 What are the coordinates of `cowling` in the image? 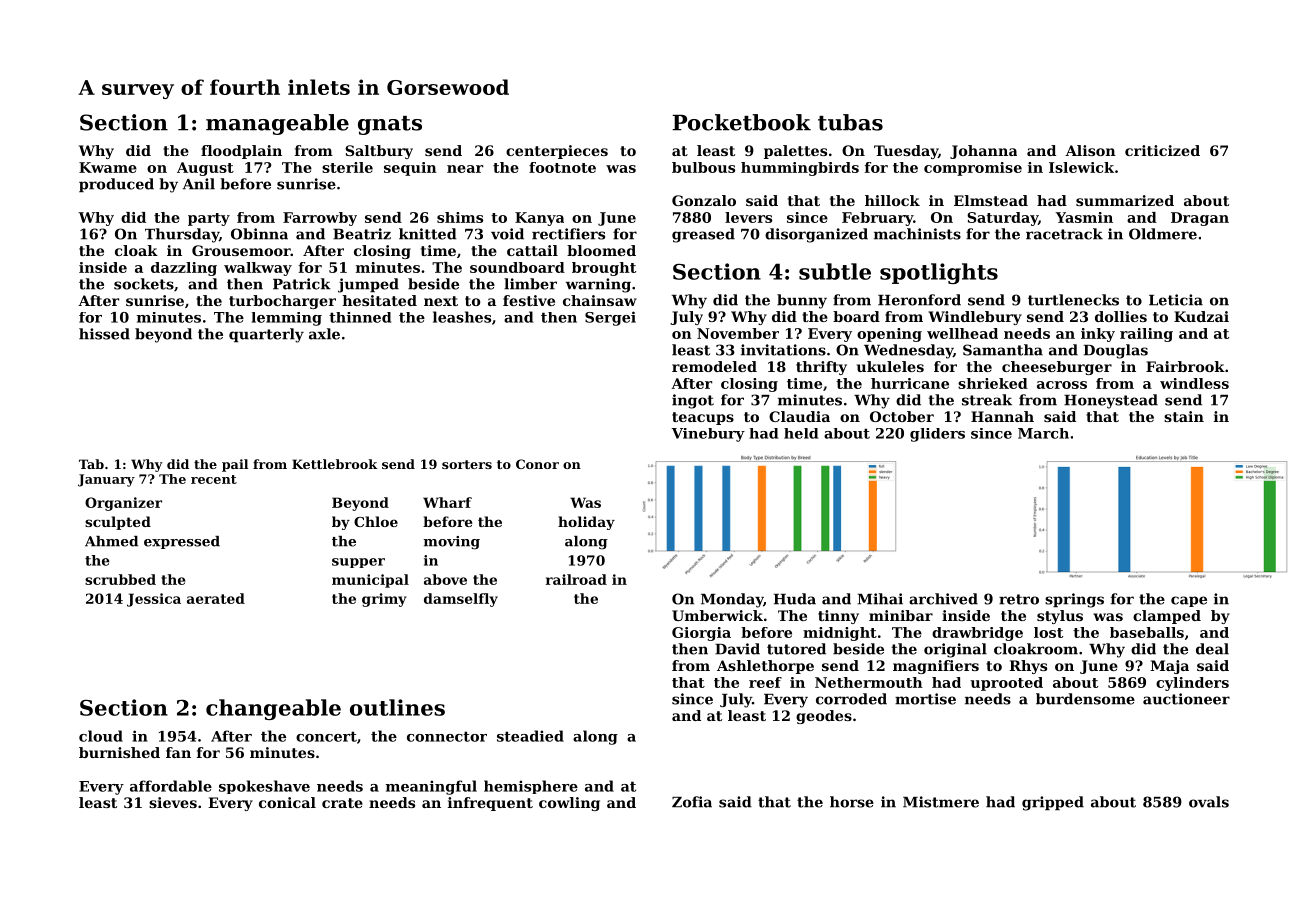 It's located at (569, 804).
